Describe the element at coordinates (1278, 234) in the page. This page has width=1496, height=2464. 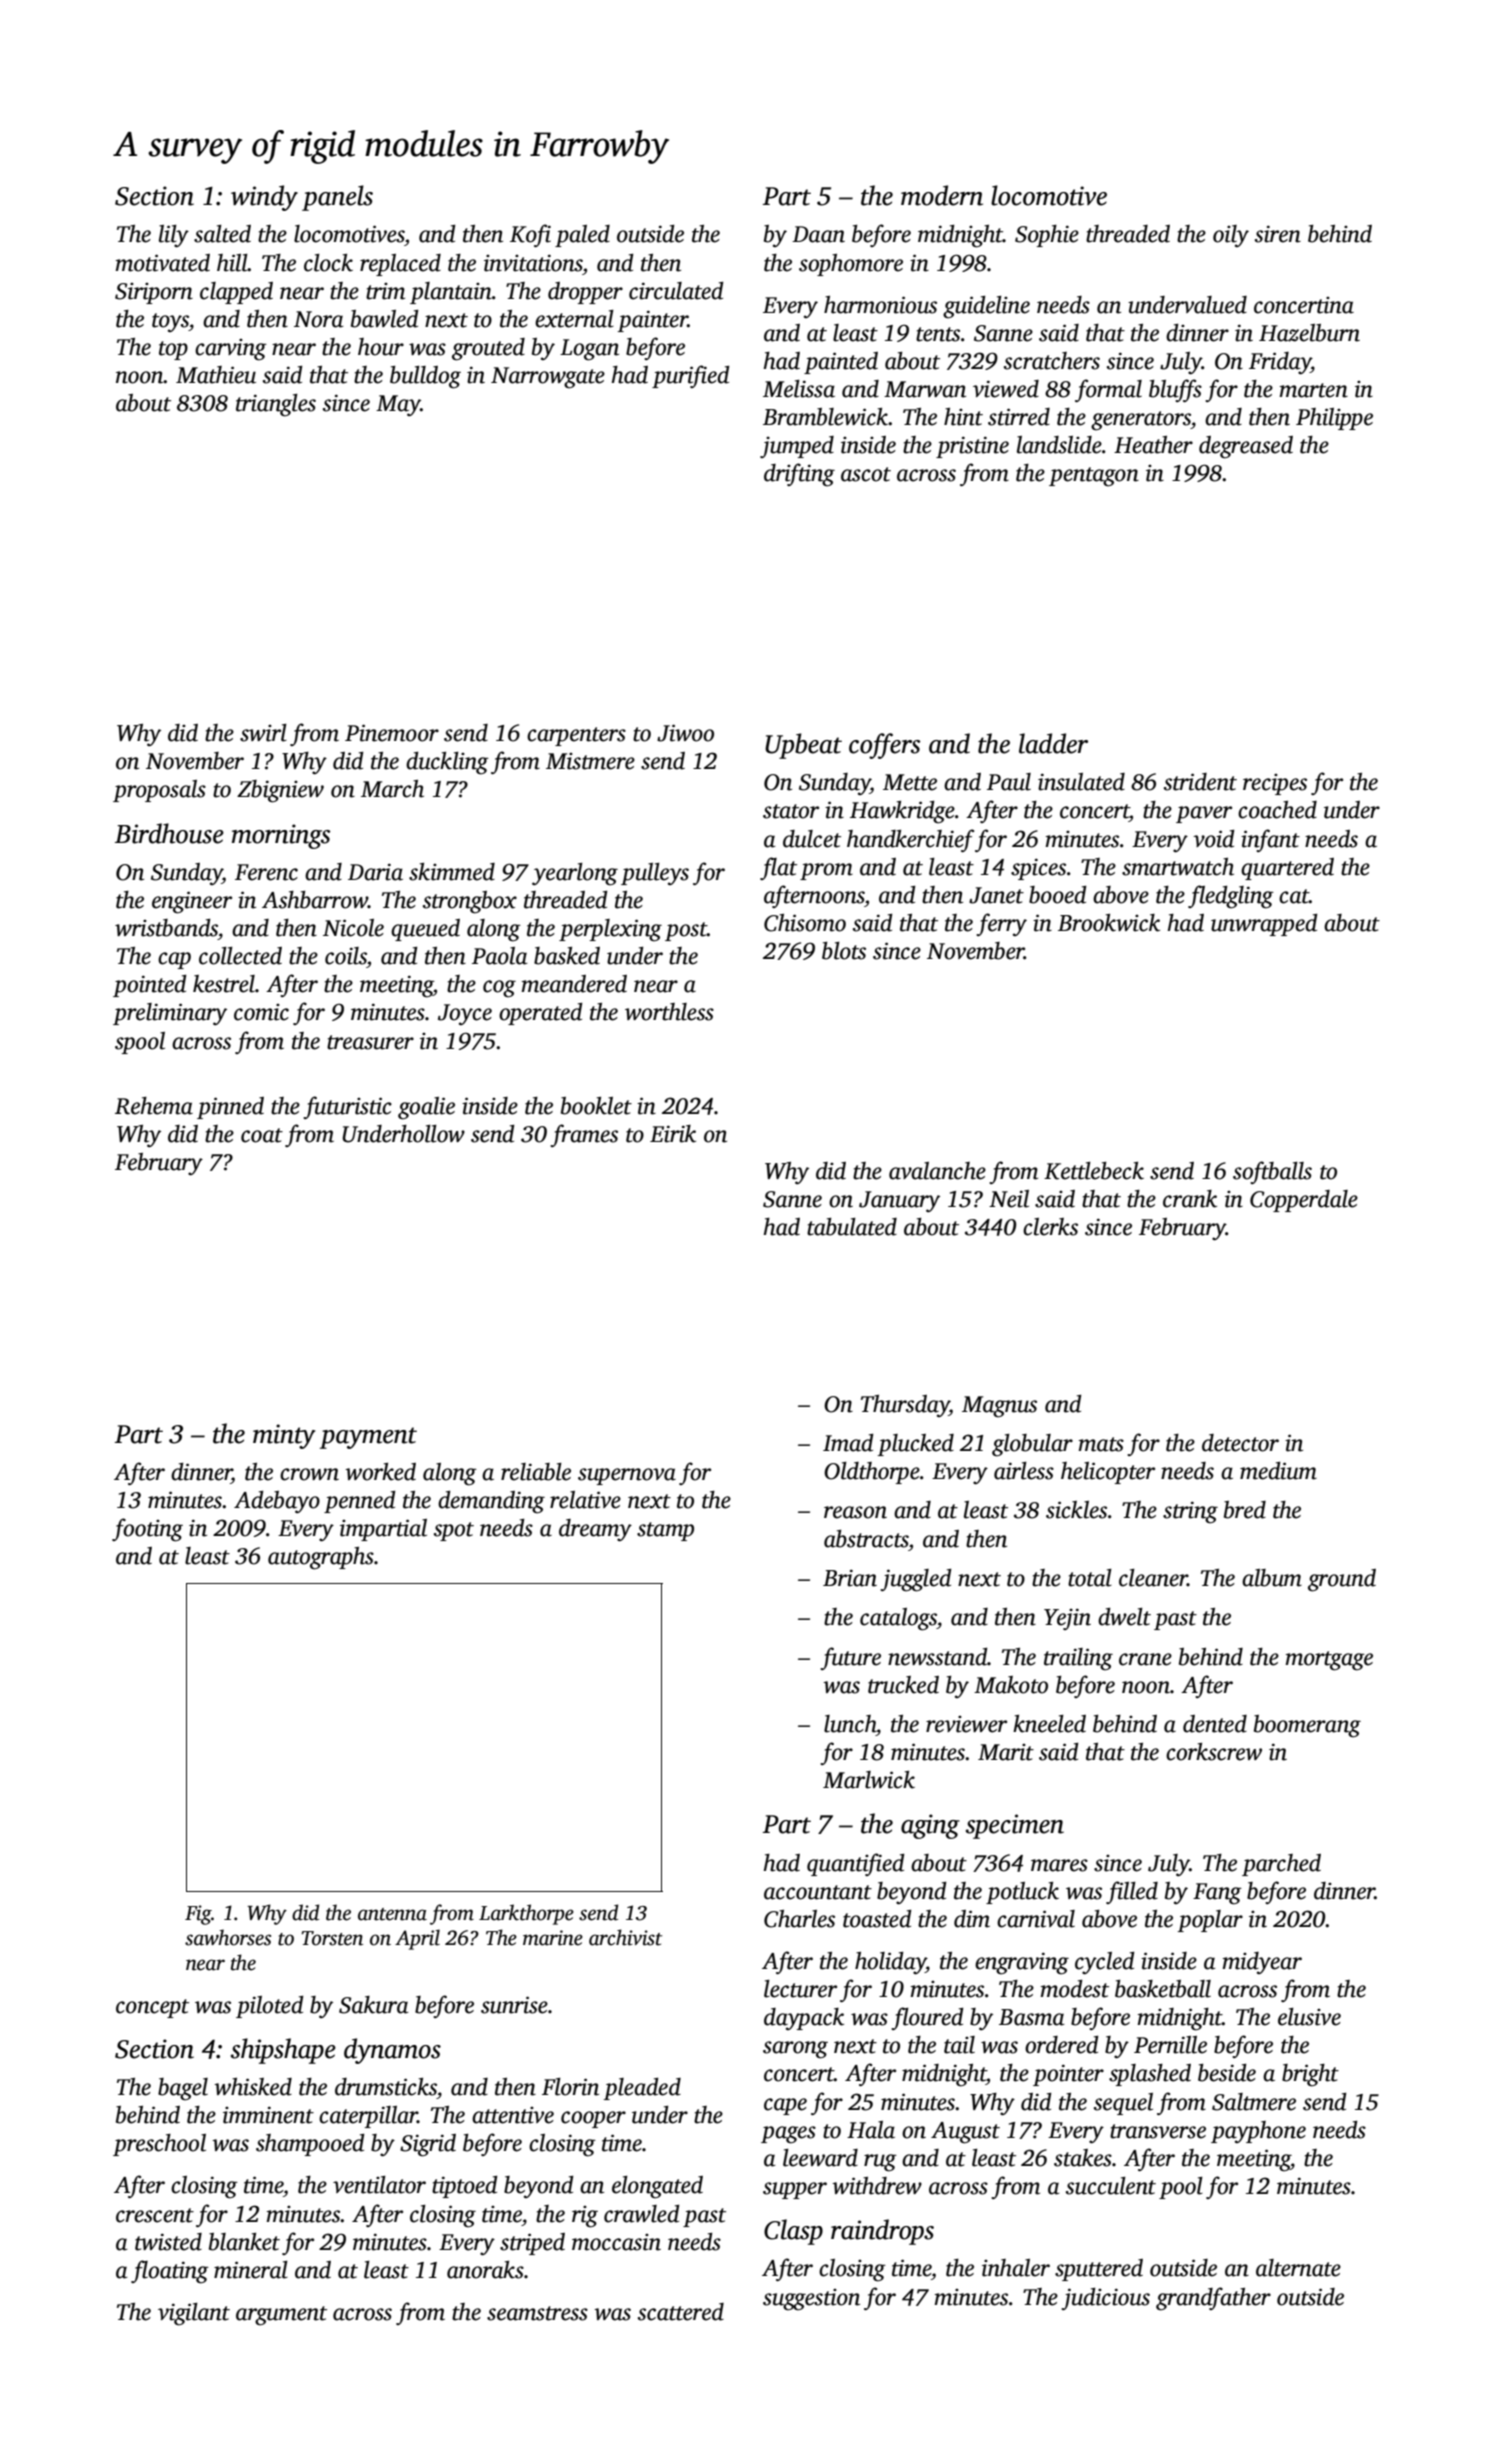
I see `siren` at that location.
